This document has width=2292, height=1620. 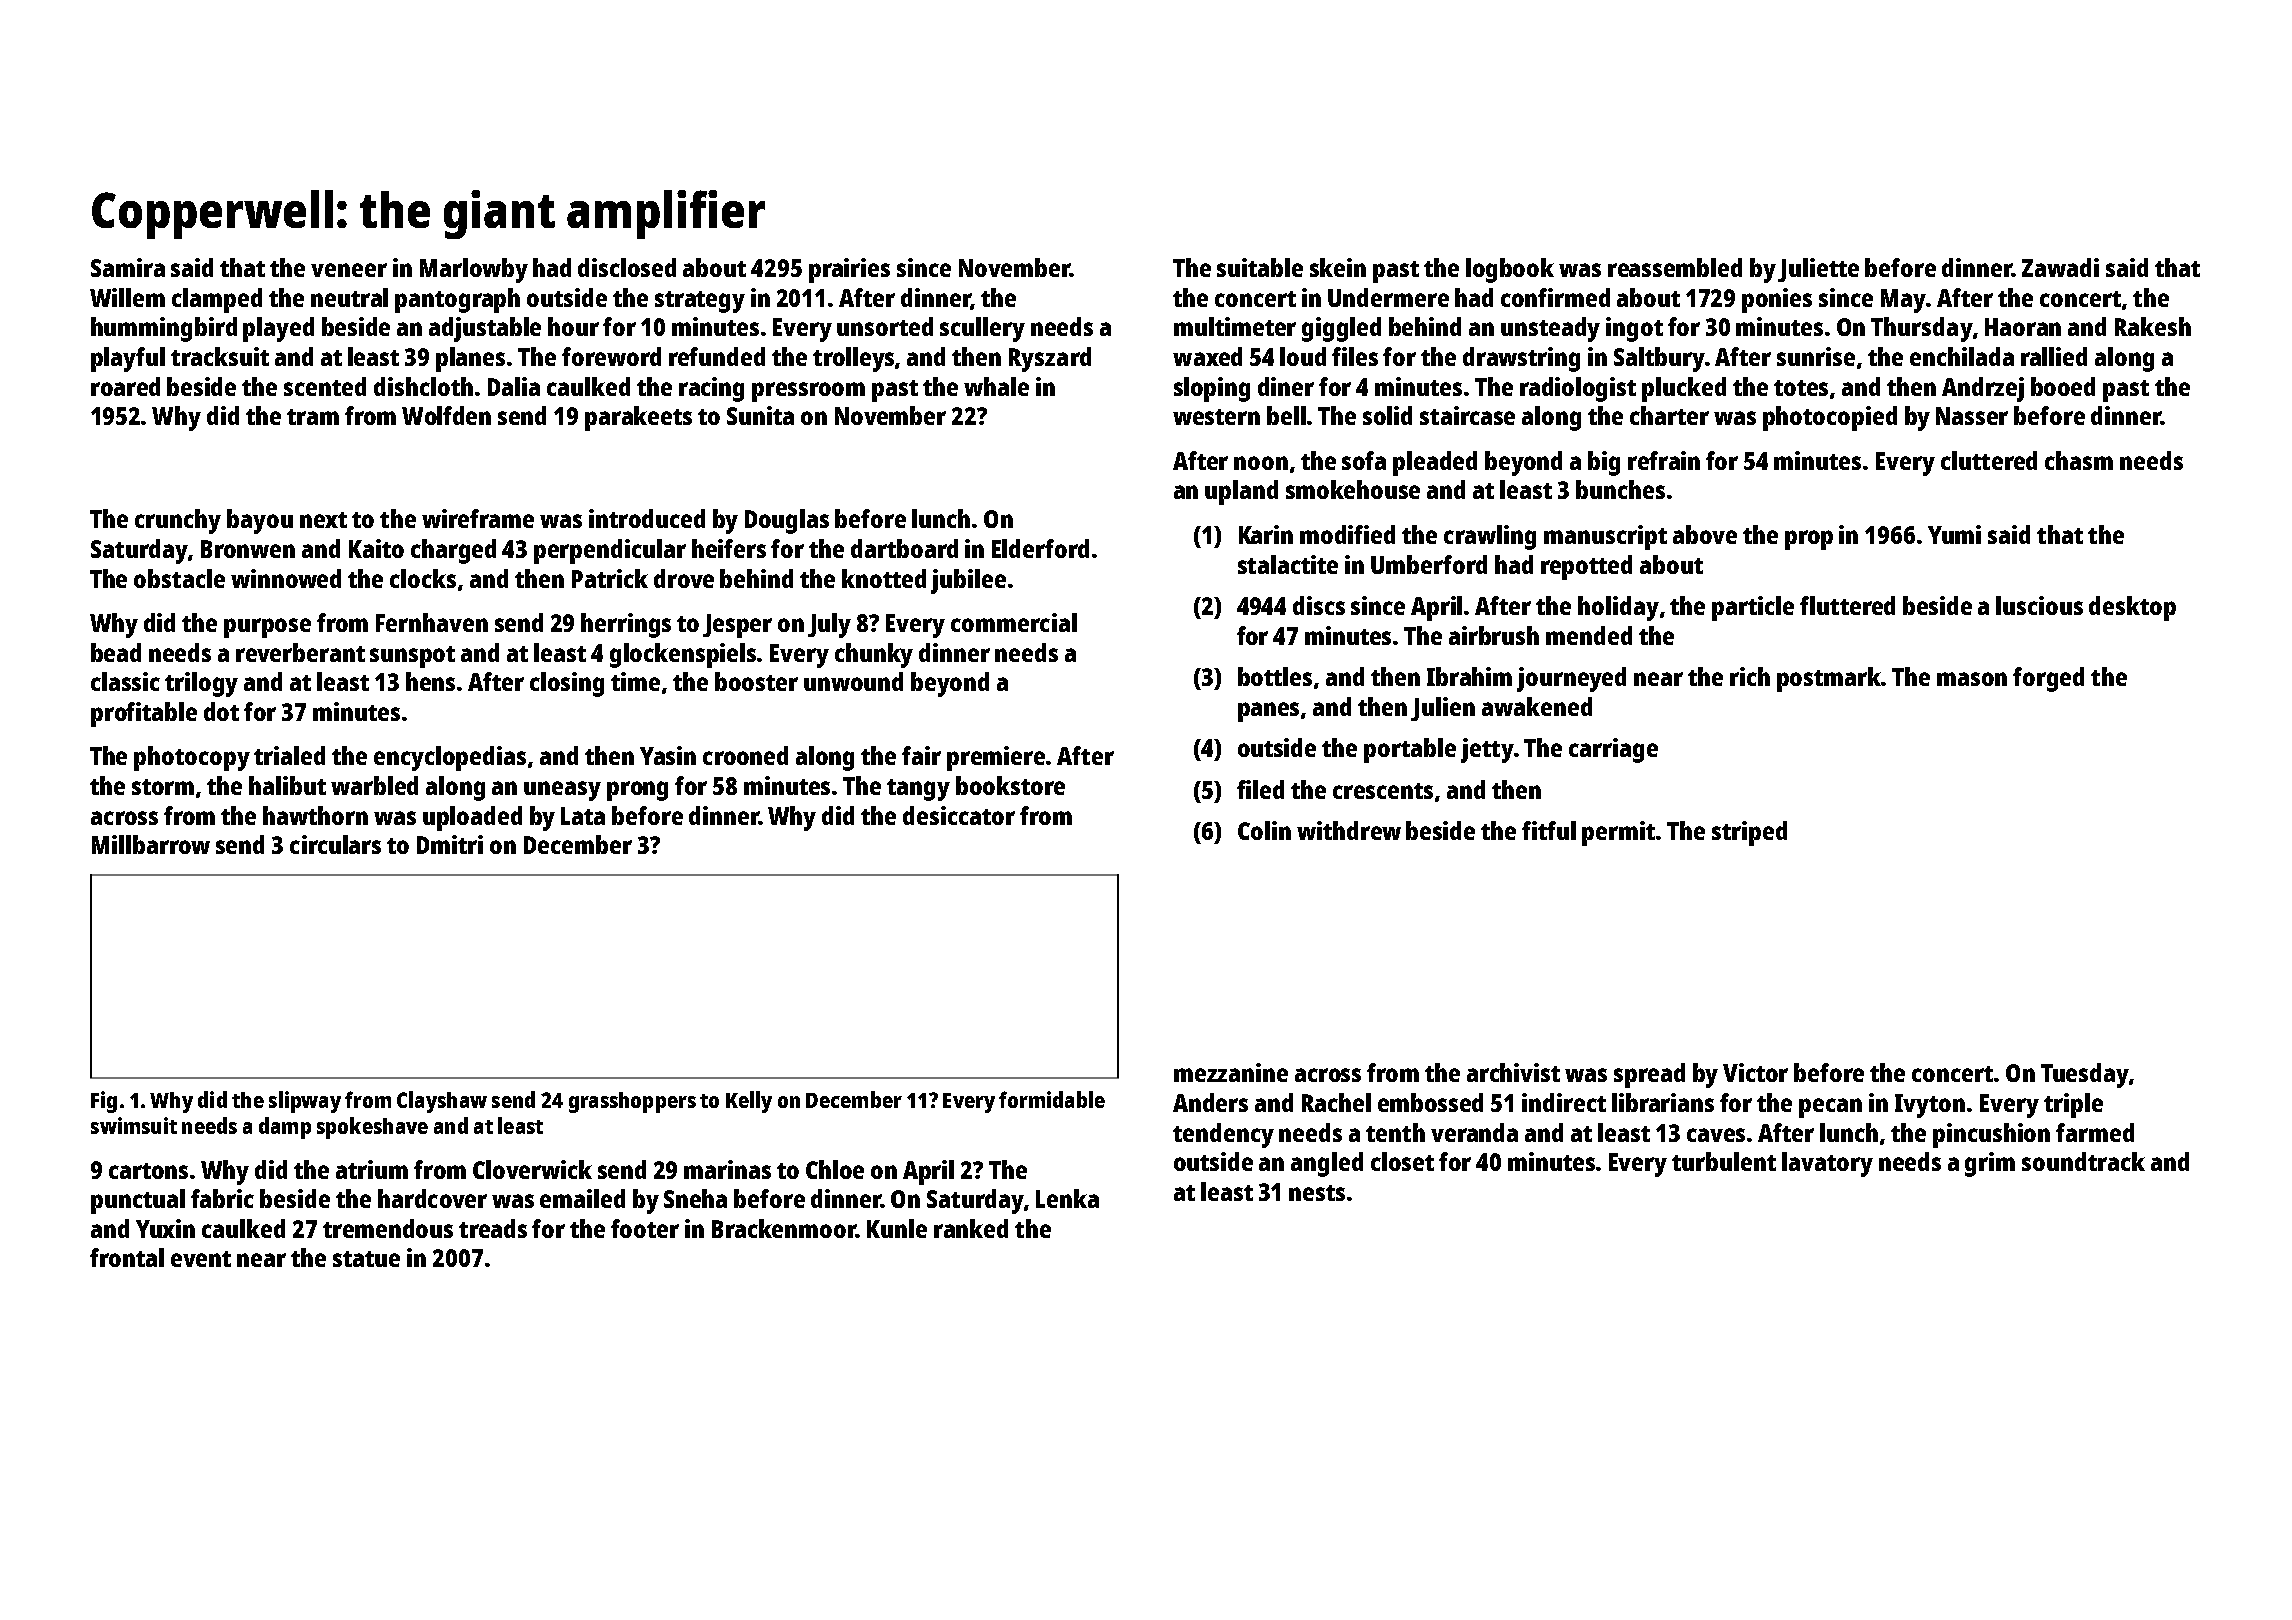 I want to click on permit, so click(x=1618, y=833).
